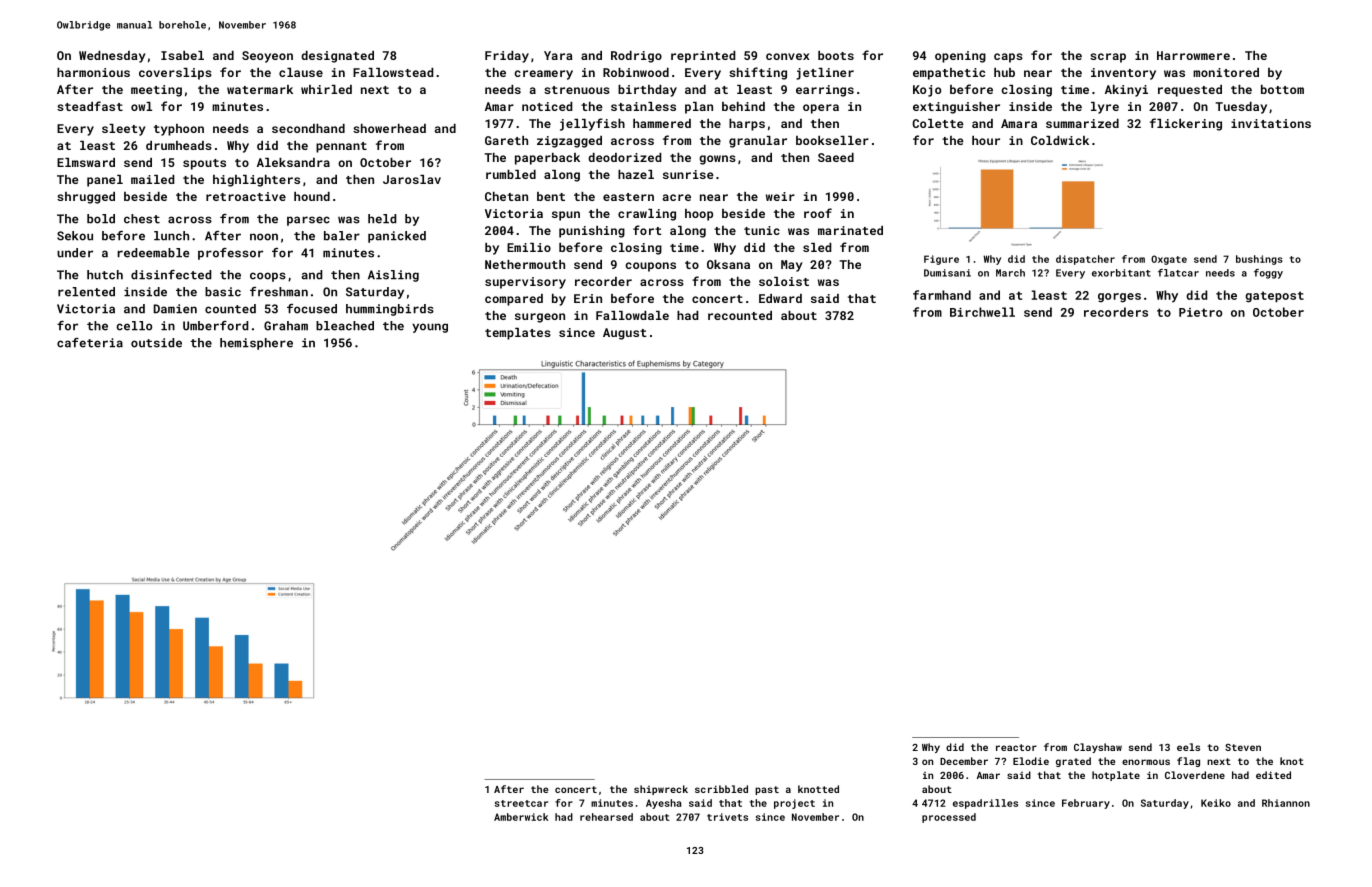 This screenshot has width=1372, height=887. Describe the element at coordinates (1016, 747) in the screenshot. I see `reactor` at that location.
